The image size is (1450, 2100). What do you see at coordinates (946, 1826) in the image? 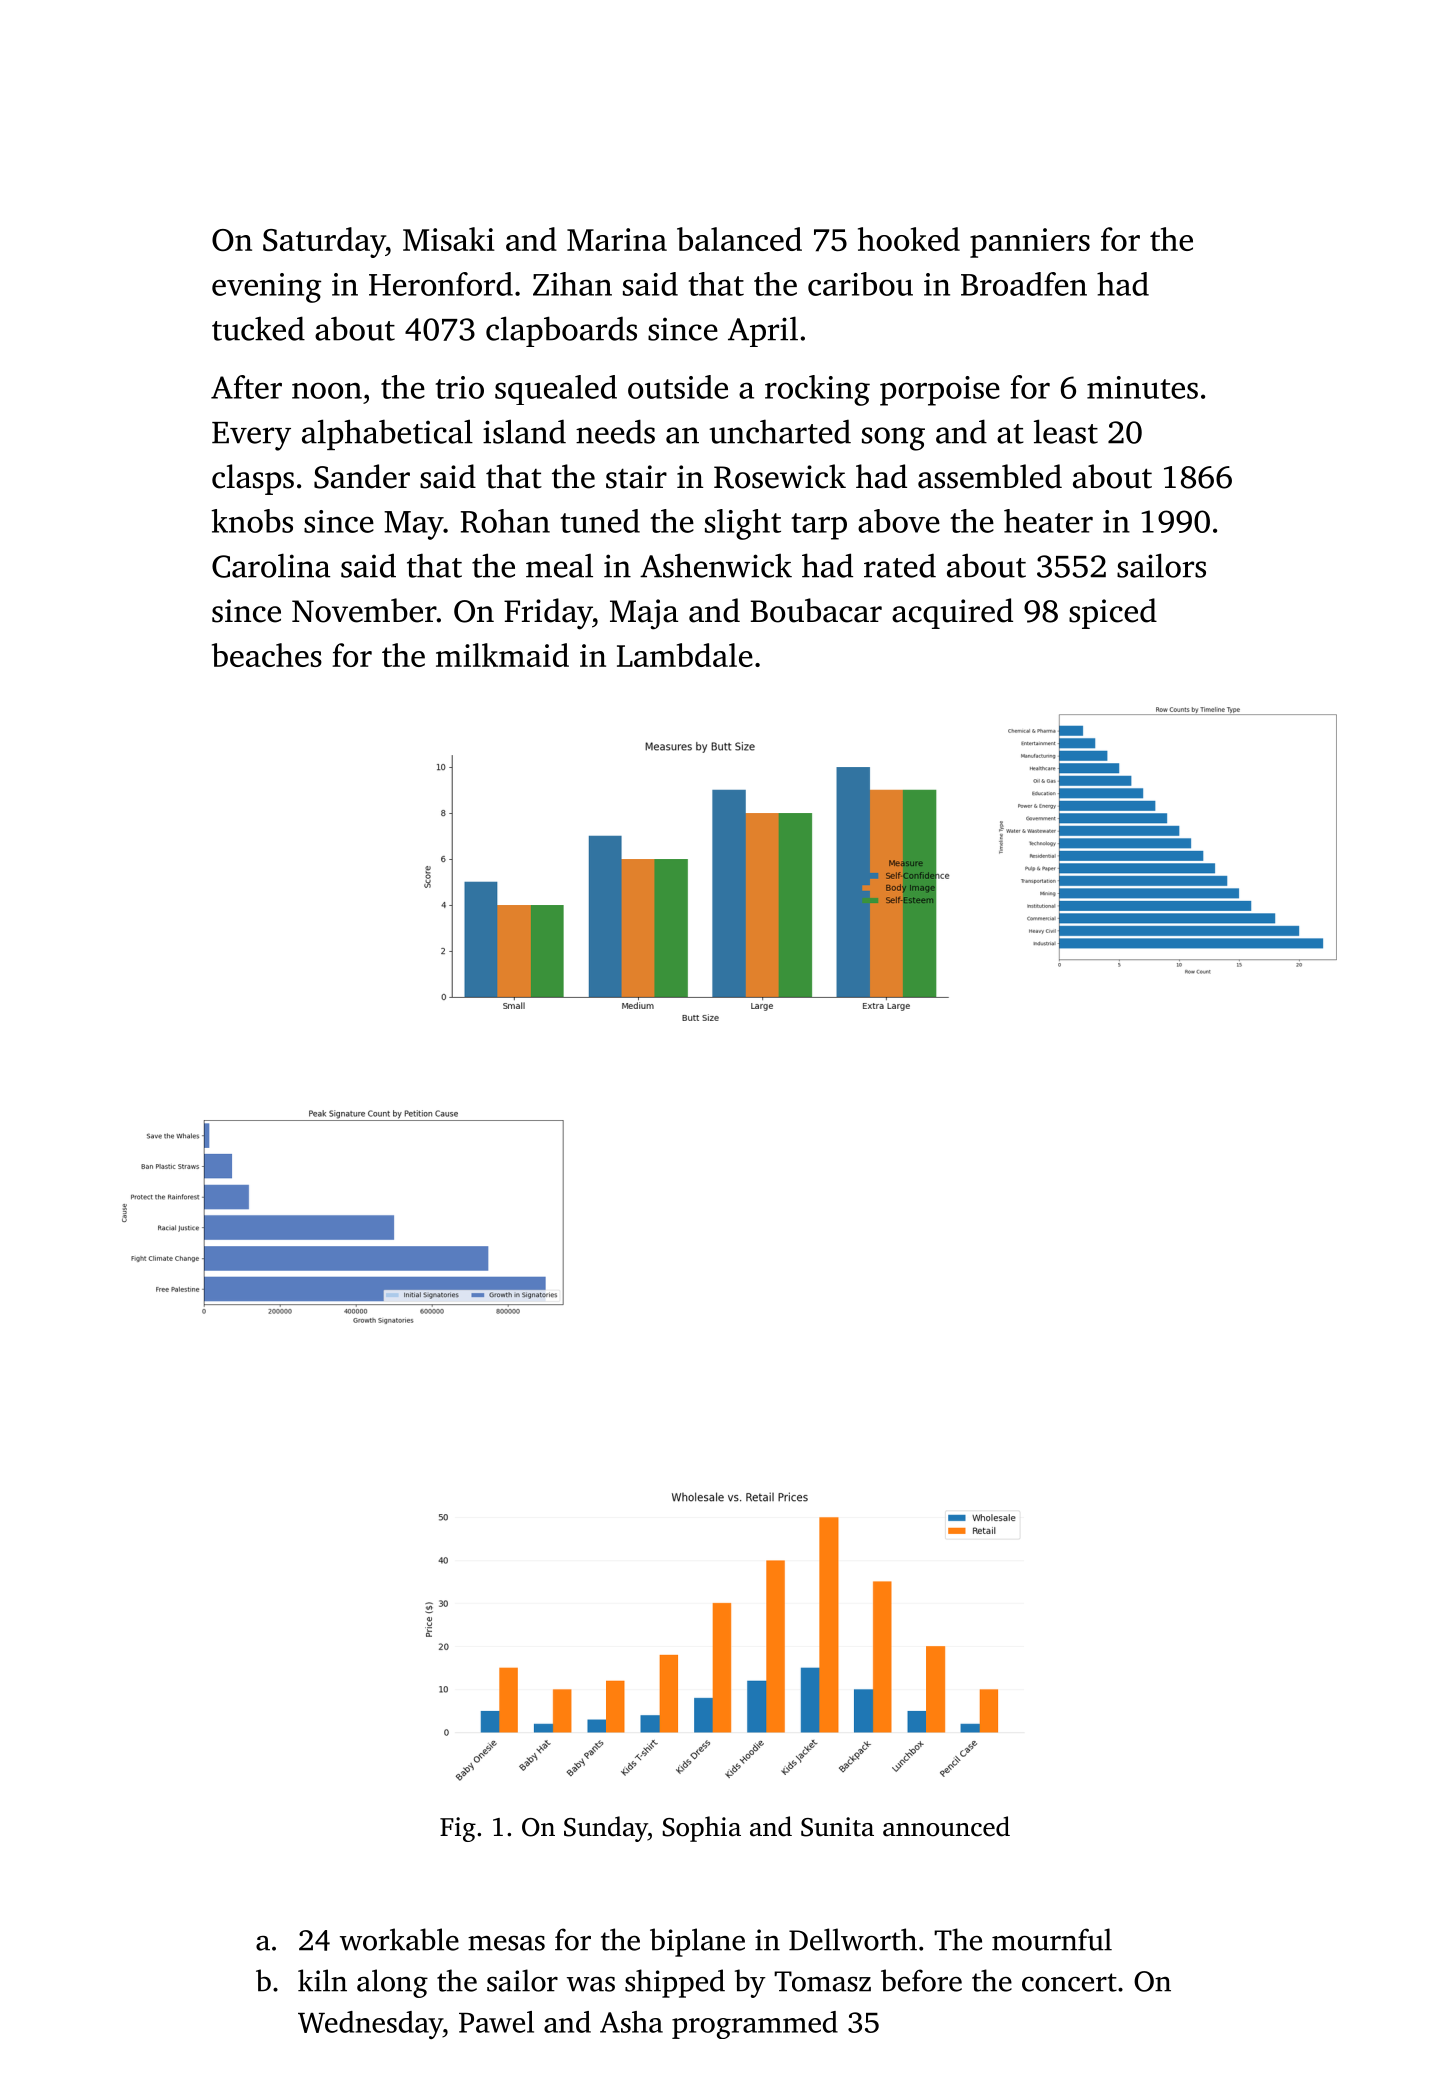
I see `announced` at bounding box center [946, 1826].
